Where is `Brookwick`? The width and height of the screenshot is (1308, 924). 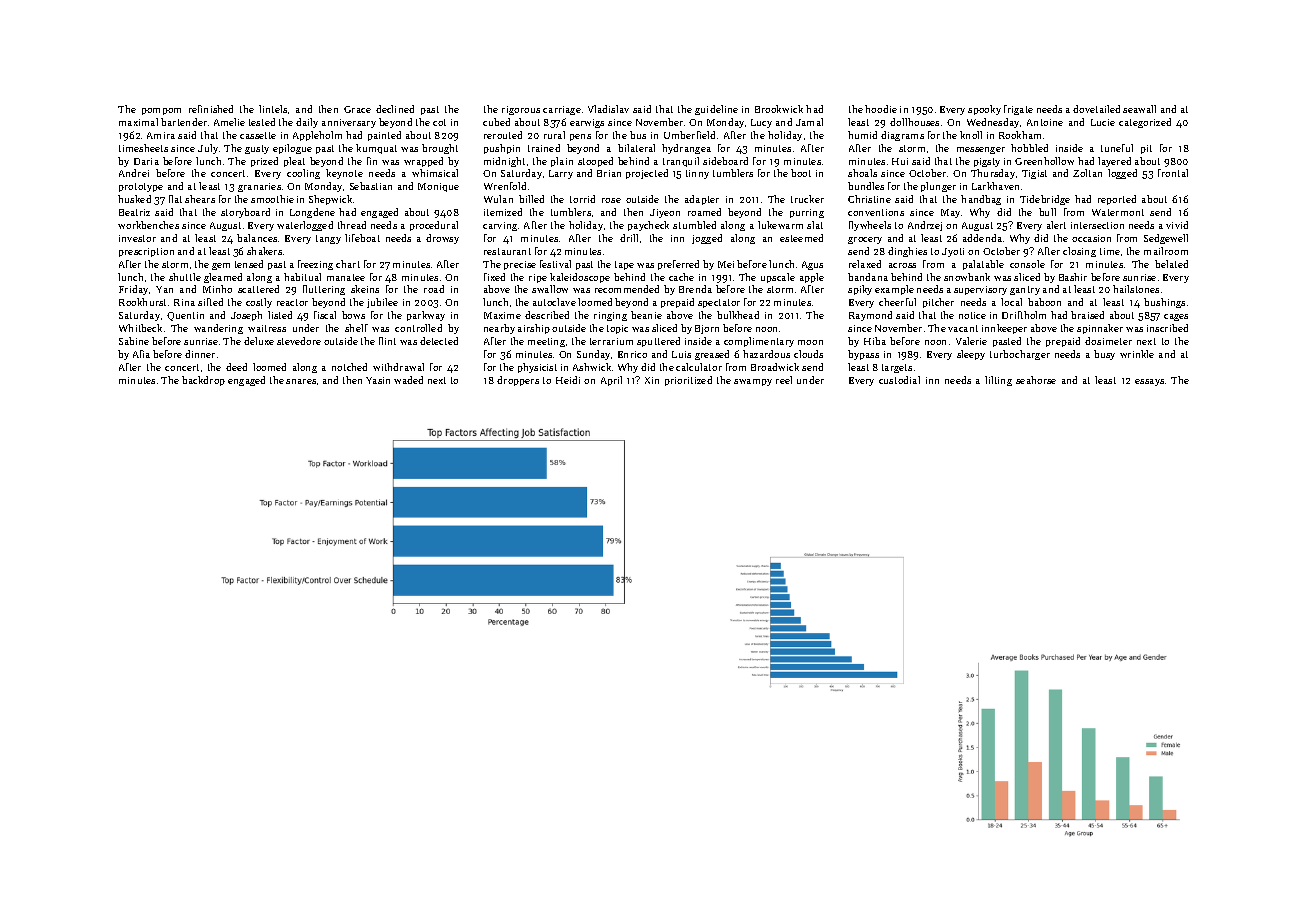 Brookwick is located at coordinates (779, 109).
